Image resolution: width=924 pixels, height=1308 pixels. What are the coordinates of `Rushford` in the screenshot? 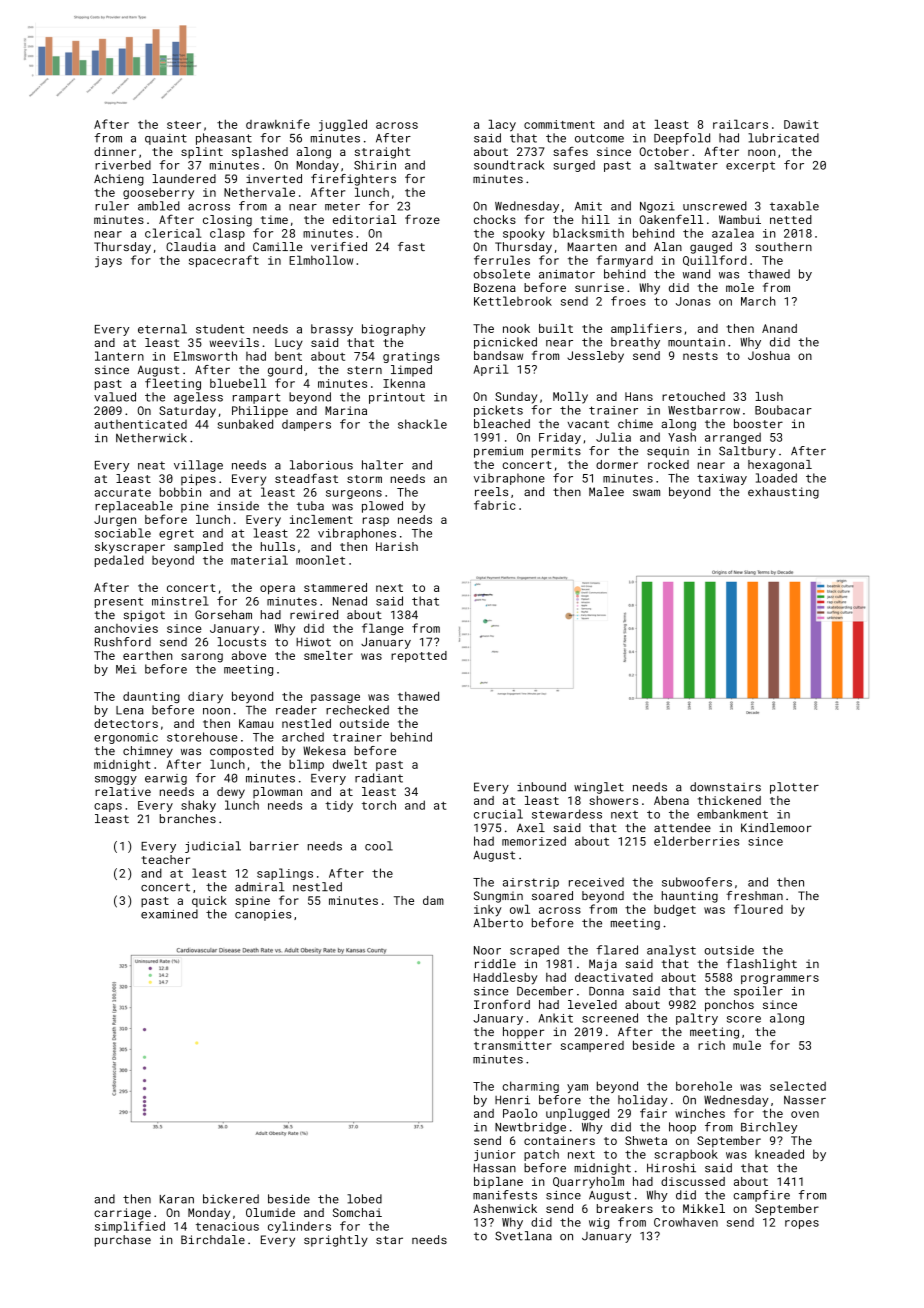 It's located at (123, 642).
